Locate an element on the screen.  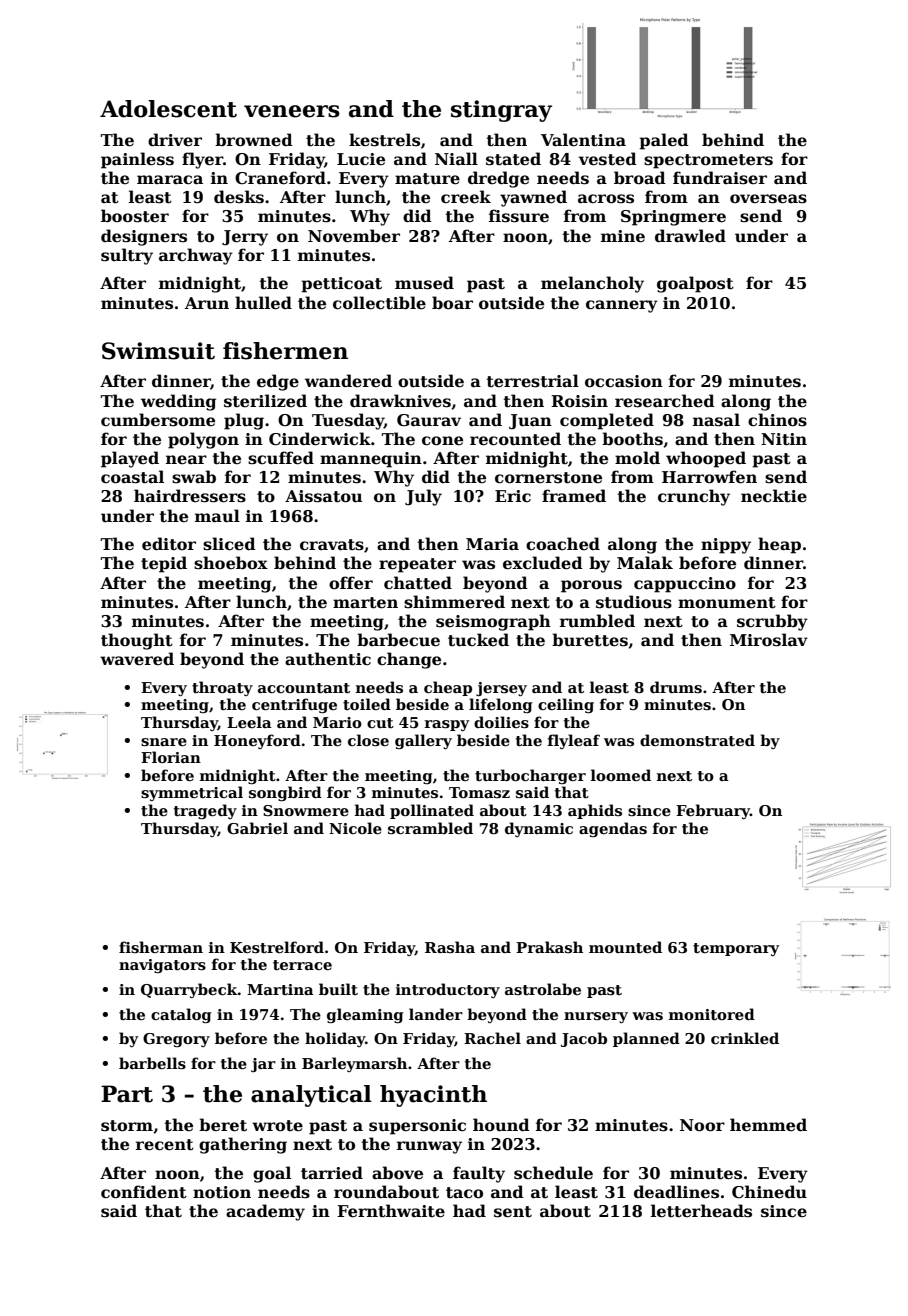
kestrels is located at coordinates (384, 140).
